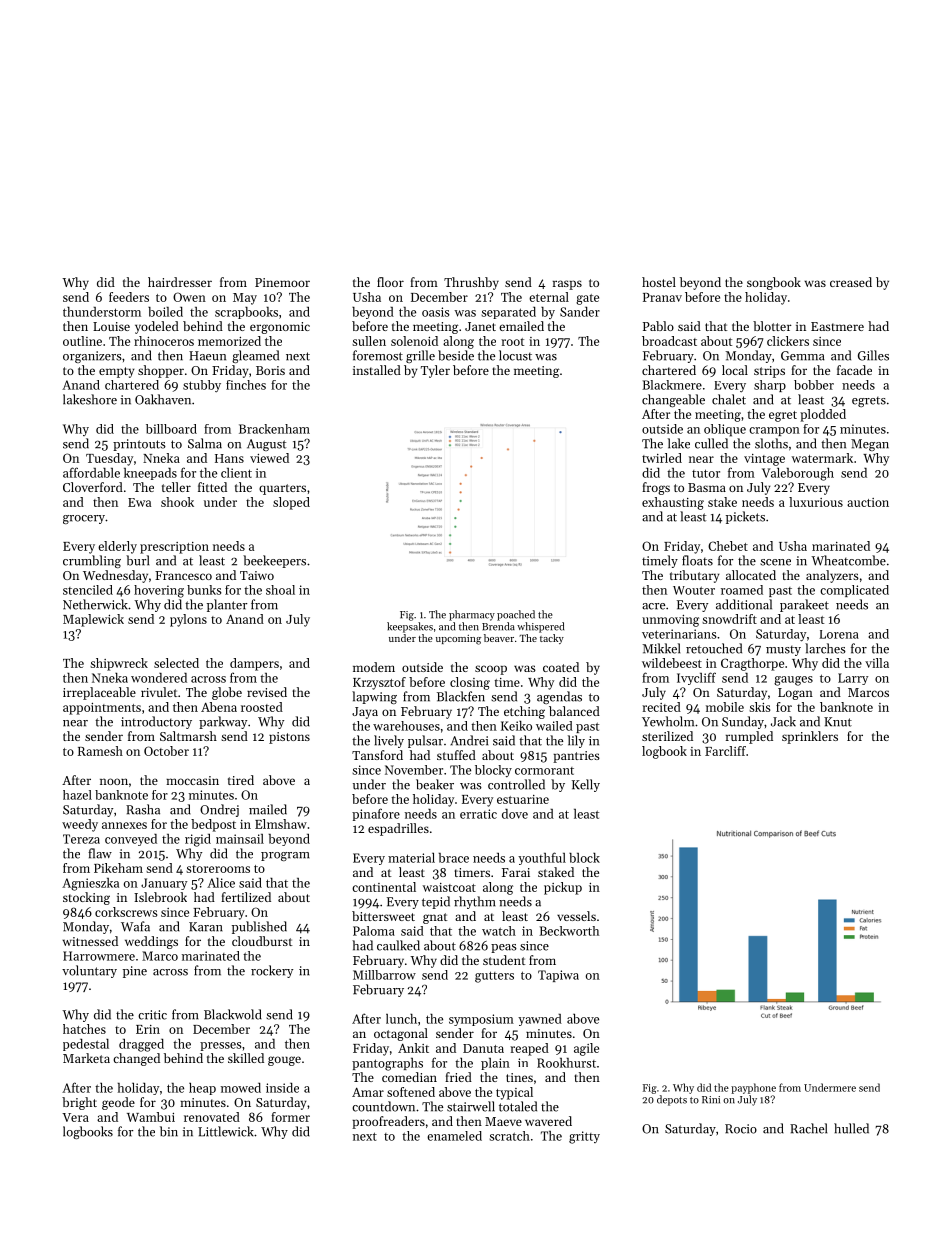  What do you see at coordinates (410, 627) in the screenshot?
I see `keepsakes` at bounding box center [410, 627].
